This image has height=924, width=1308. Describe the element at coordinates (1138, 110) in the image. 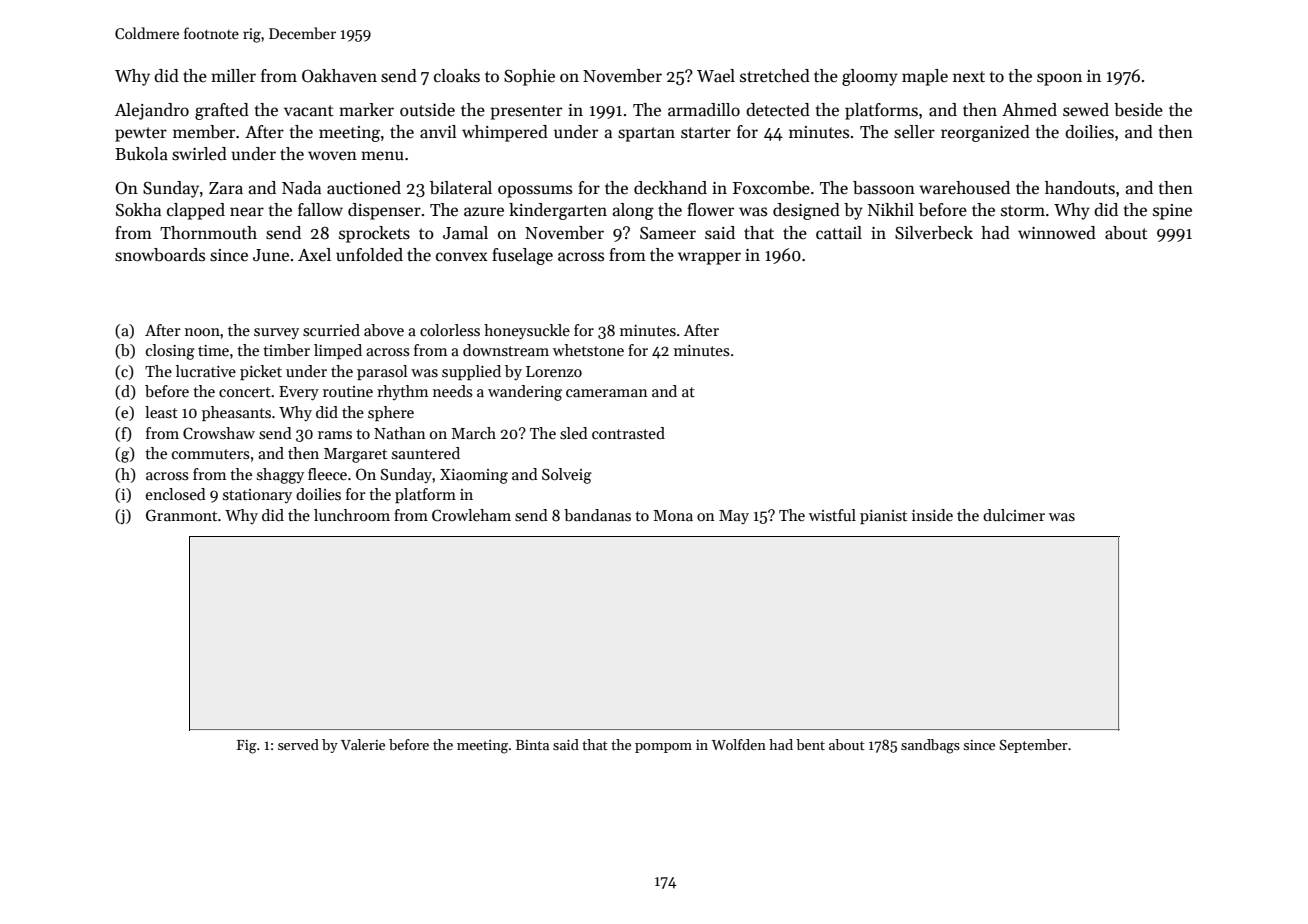

I see `beside` at that location.
